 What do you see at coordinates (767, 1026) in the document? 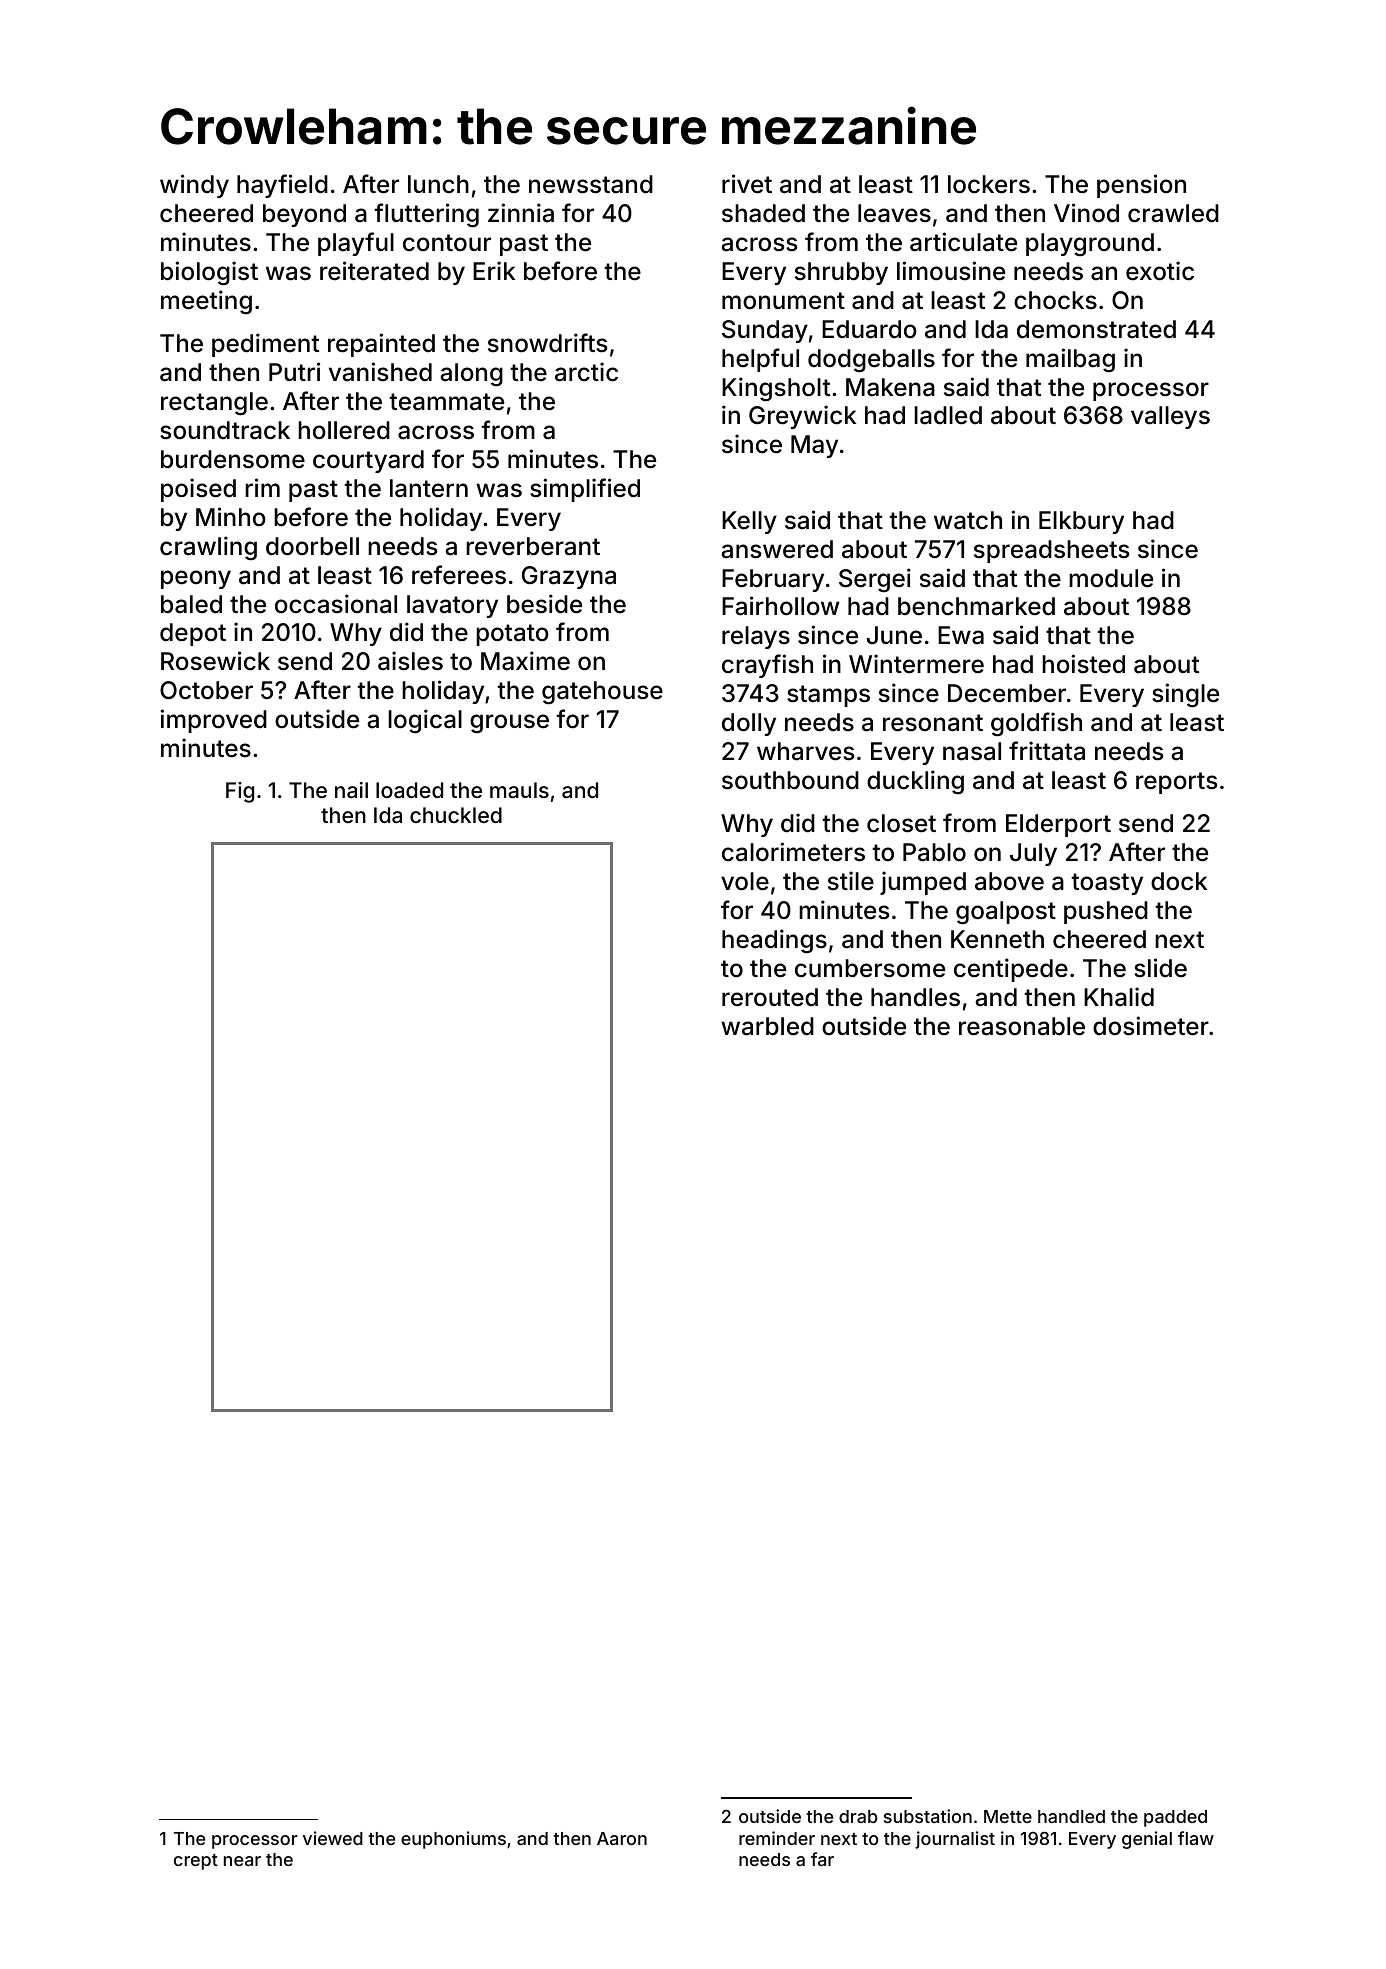
I see `warbled` at bounding box center [767, 1026].
